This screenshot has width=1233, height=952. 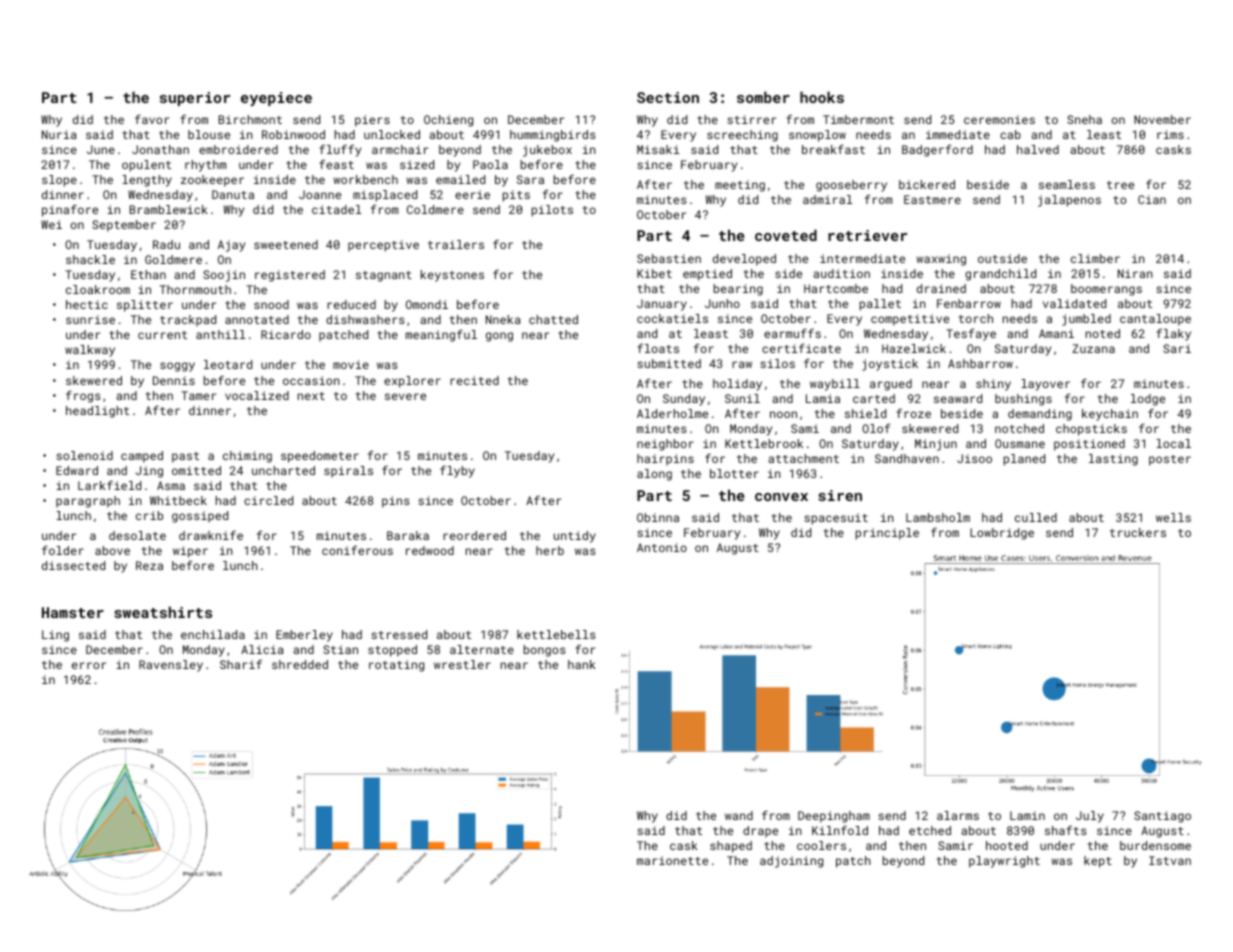 I want to click on error, so click(x=89, y=665).
